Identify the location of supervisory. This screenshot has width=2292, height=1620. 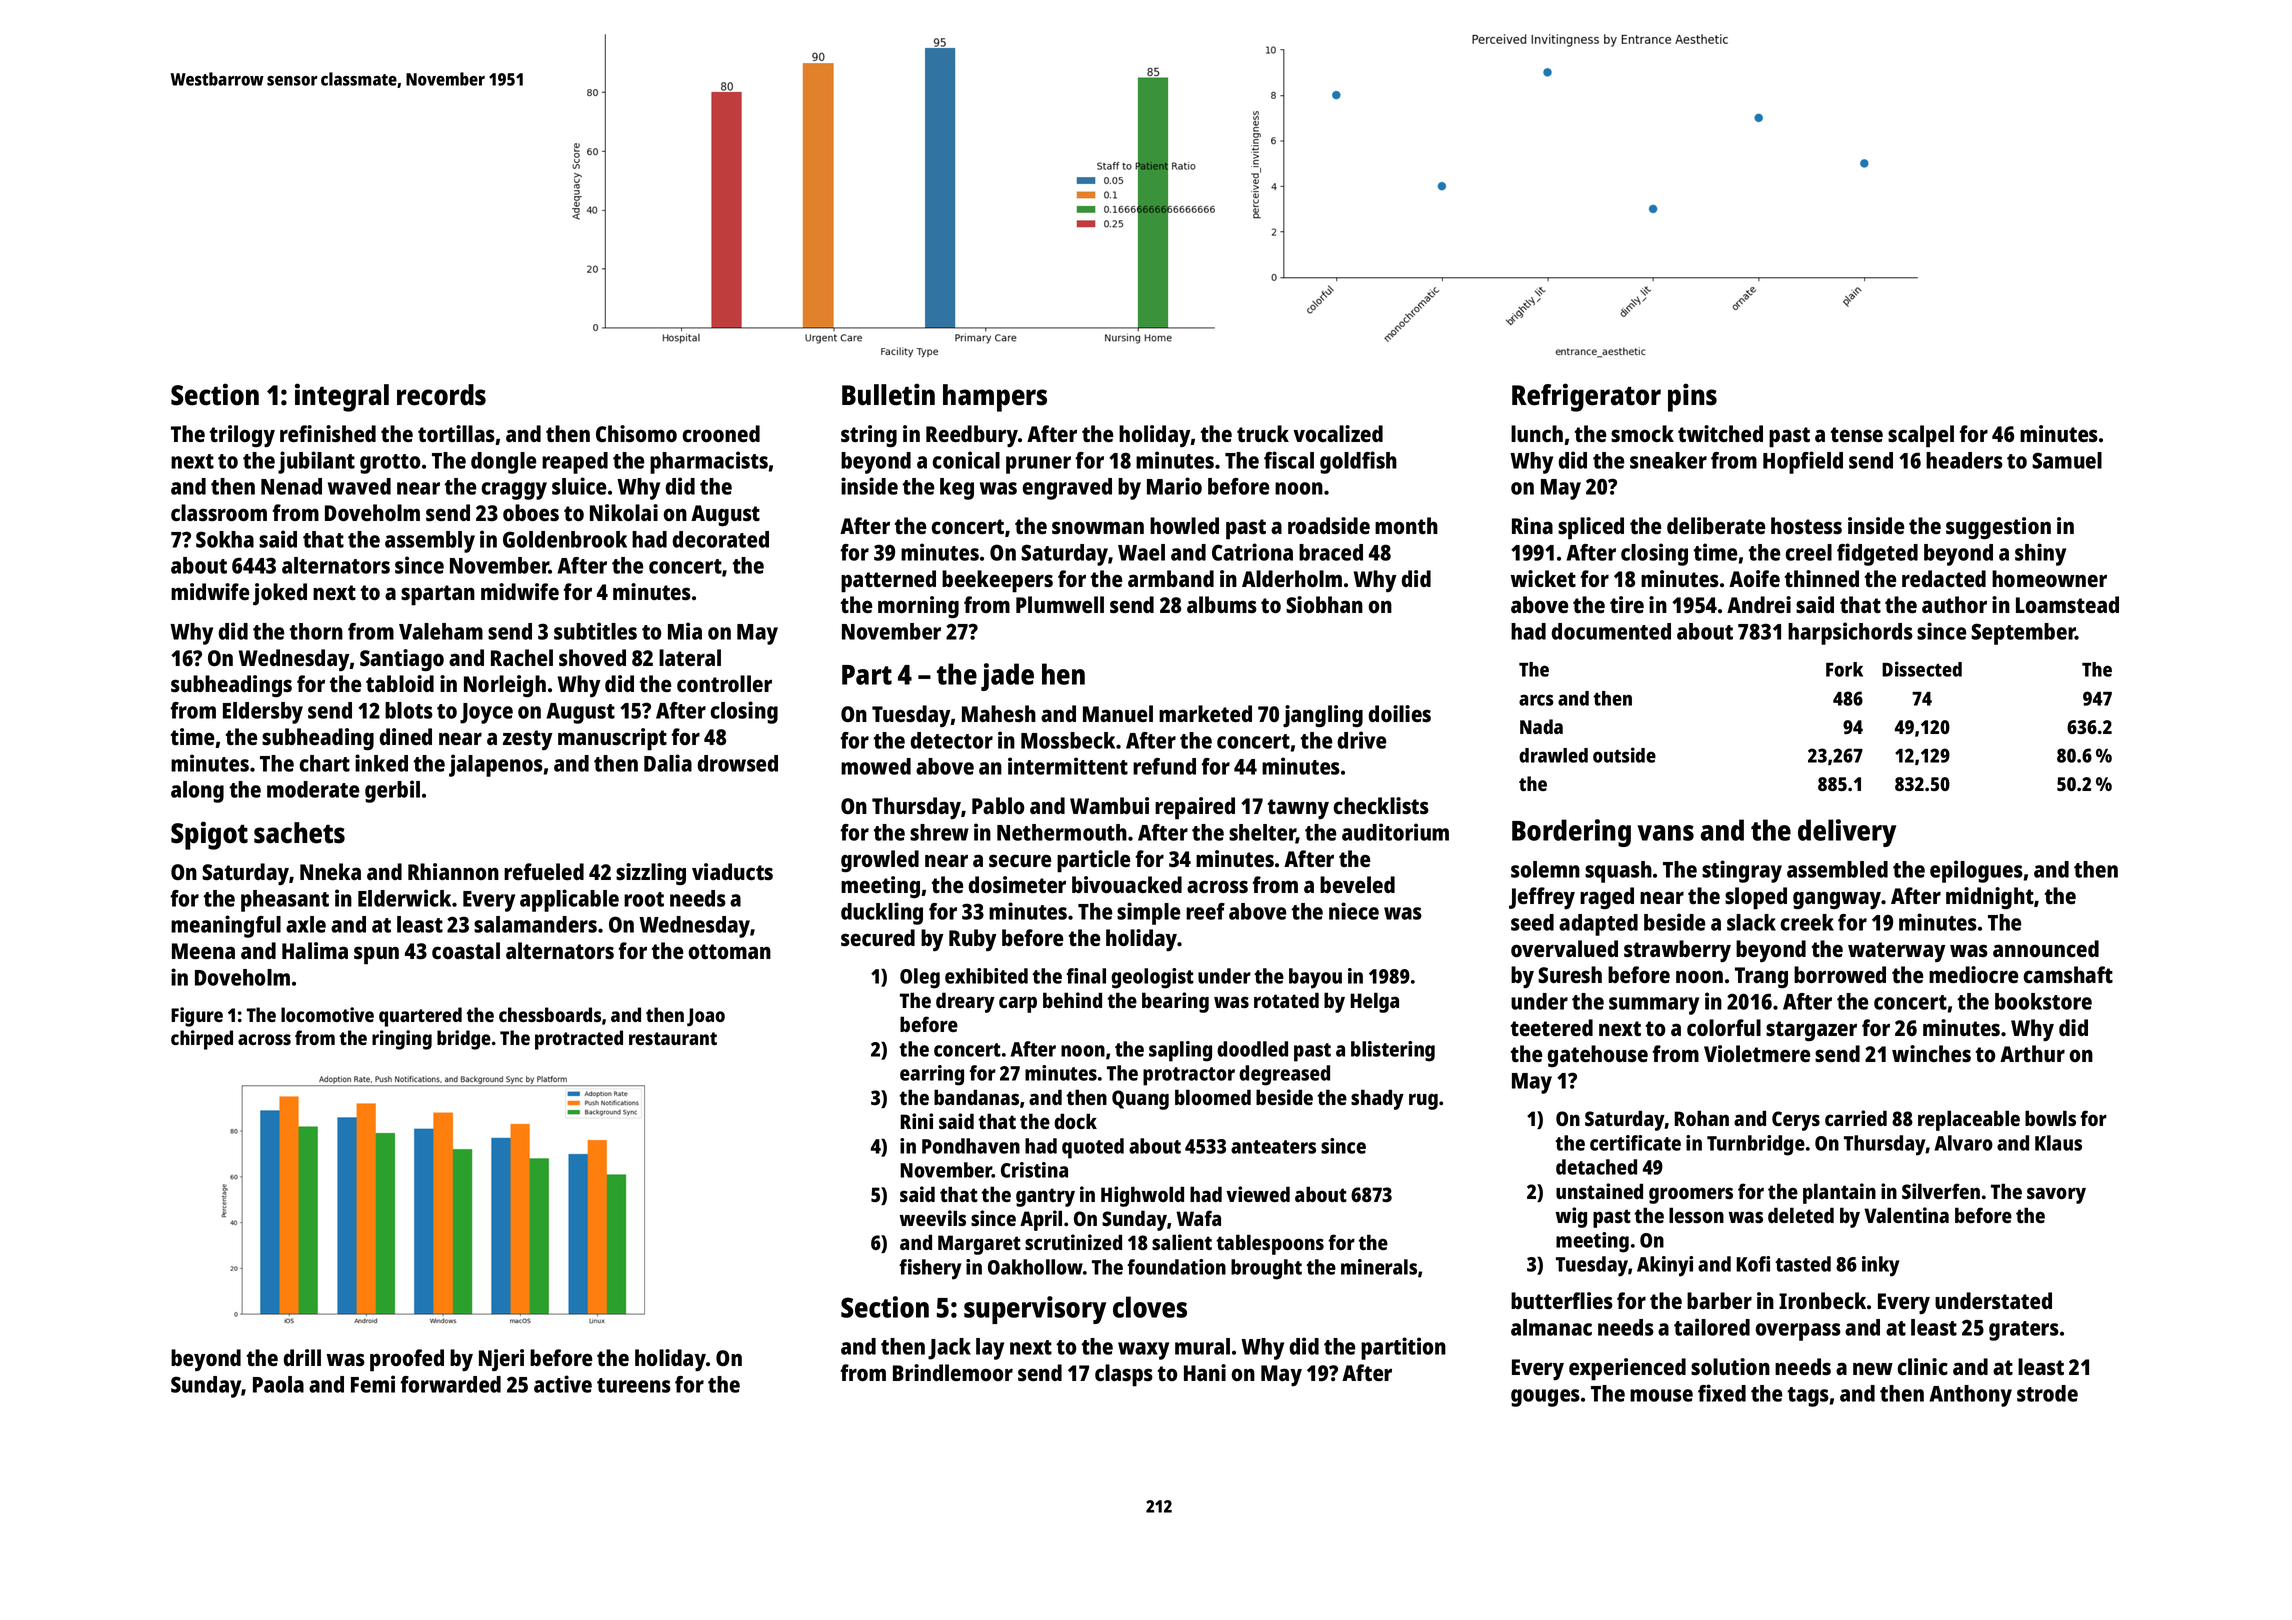
(1035, 1310).
